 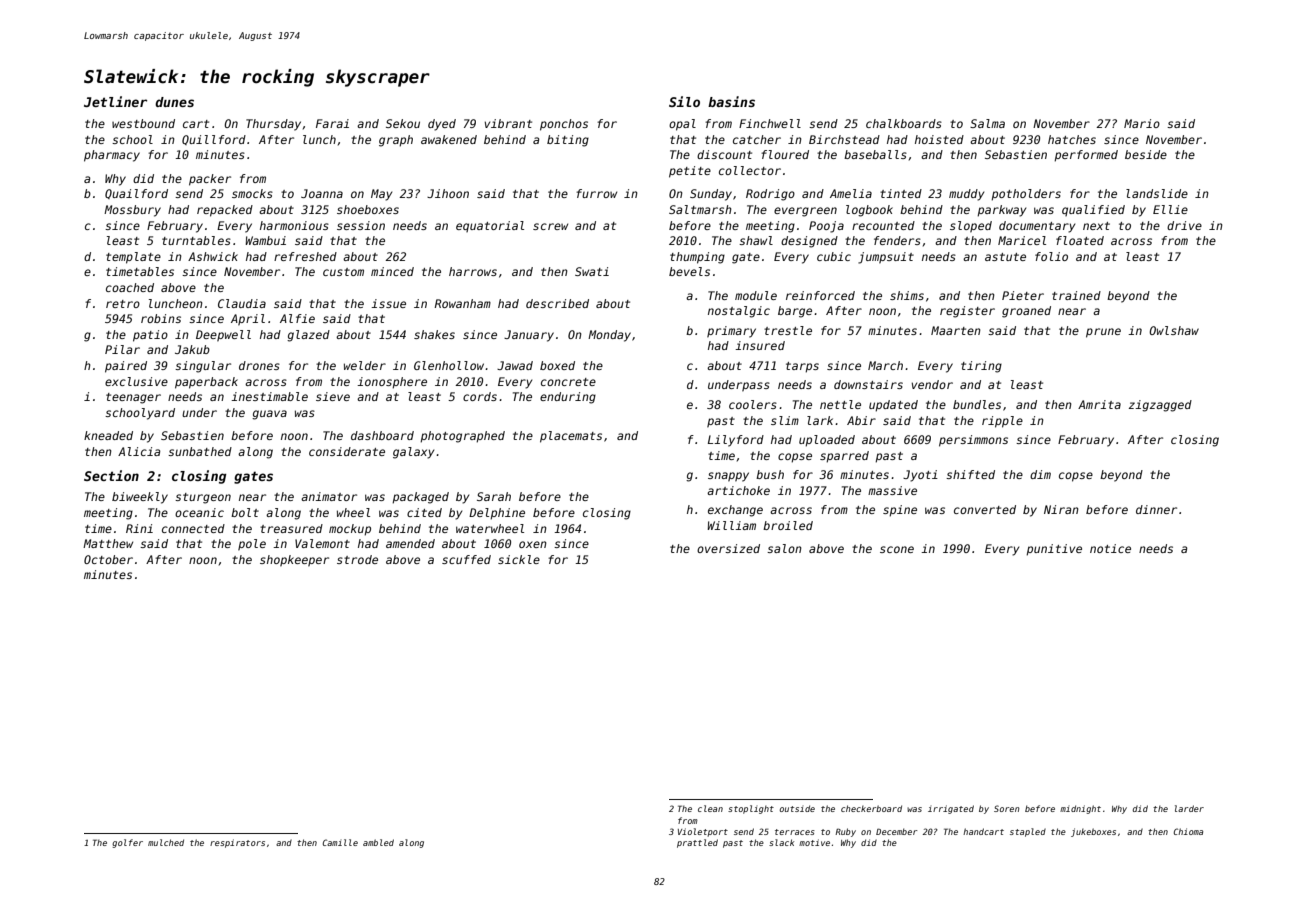 I want to click on exclusive, so click(x=136, y=381).
